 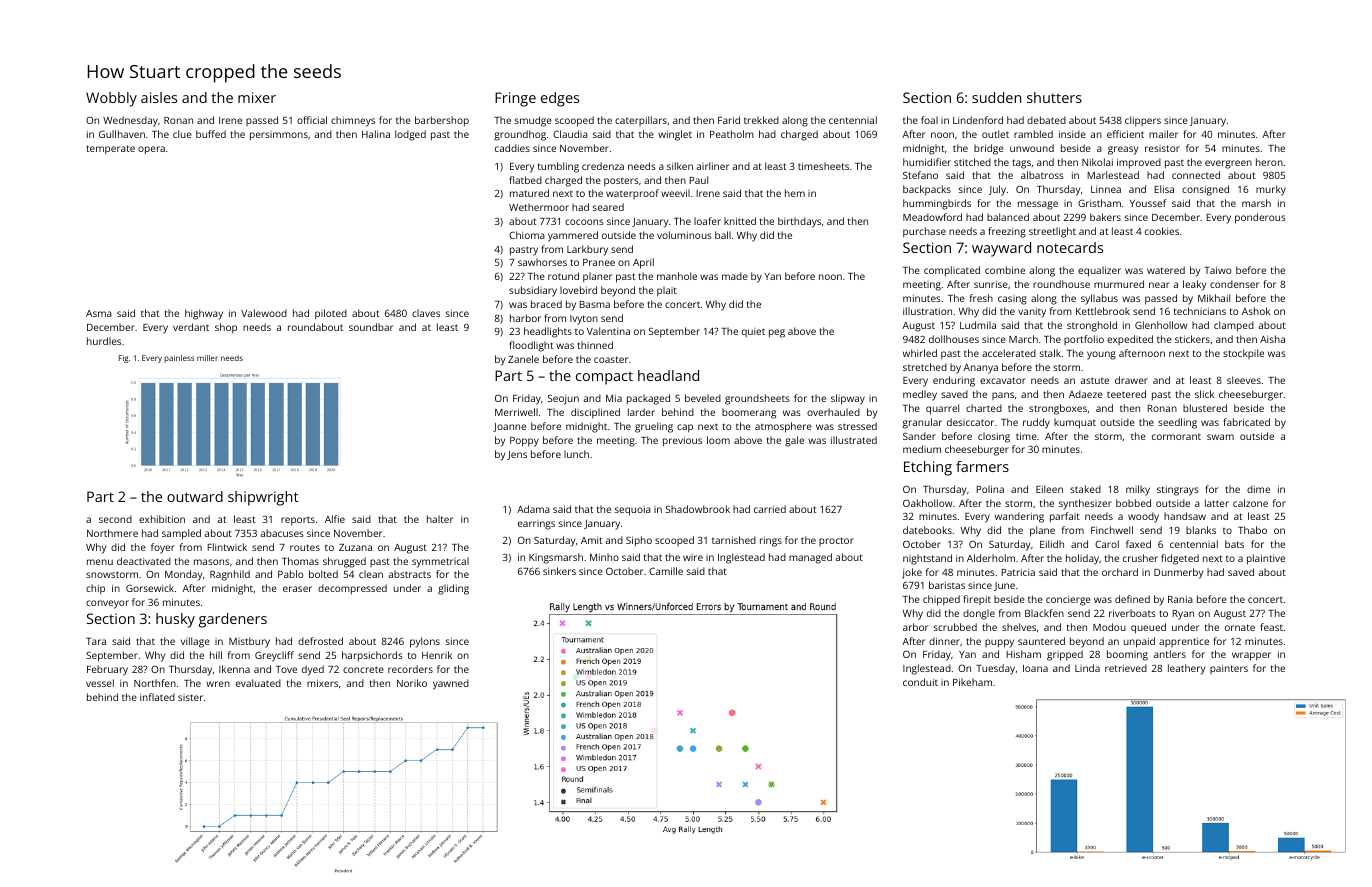 I want to click on Taiwo, so click(x=1217, y=270).
